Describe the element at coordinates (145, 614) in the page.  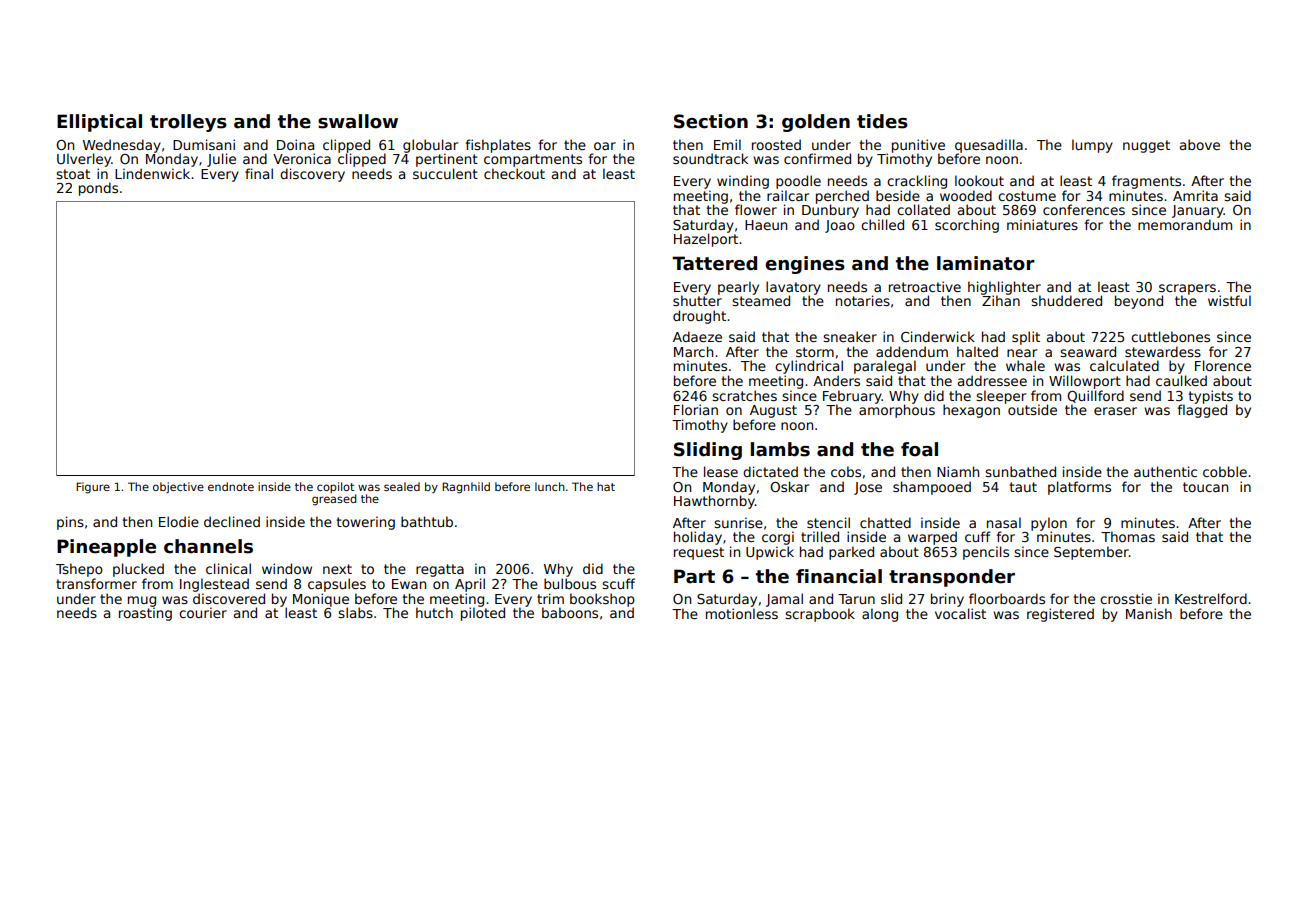
I see `roasting` at that location.
